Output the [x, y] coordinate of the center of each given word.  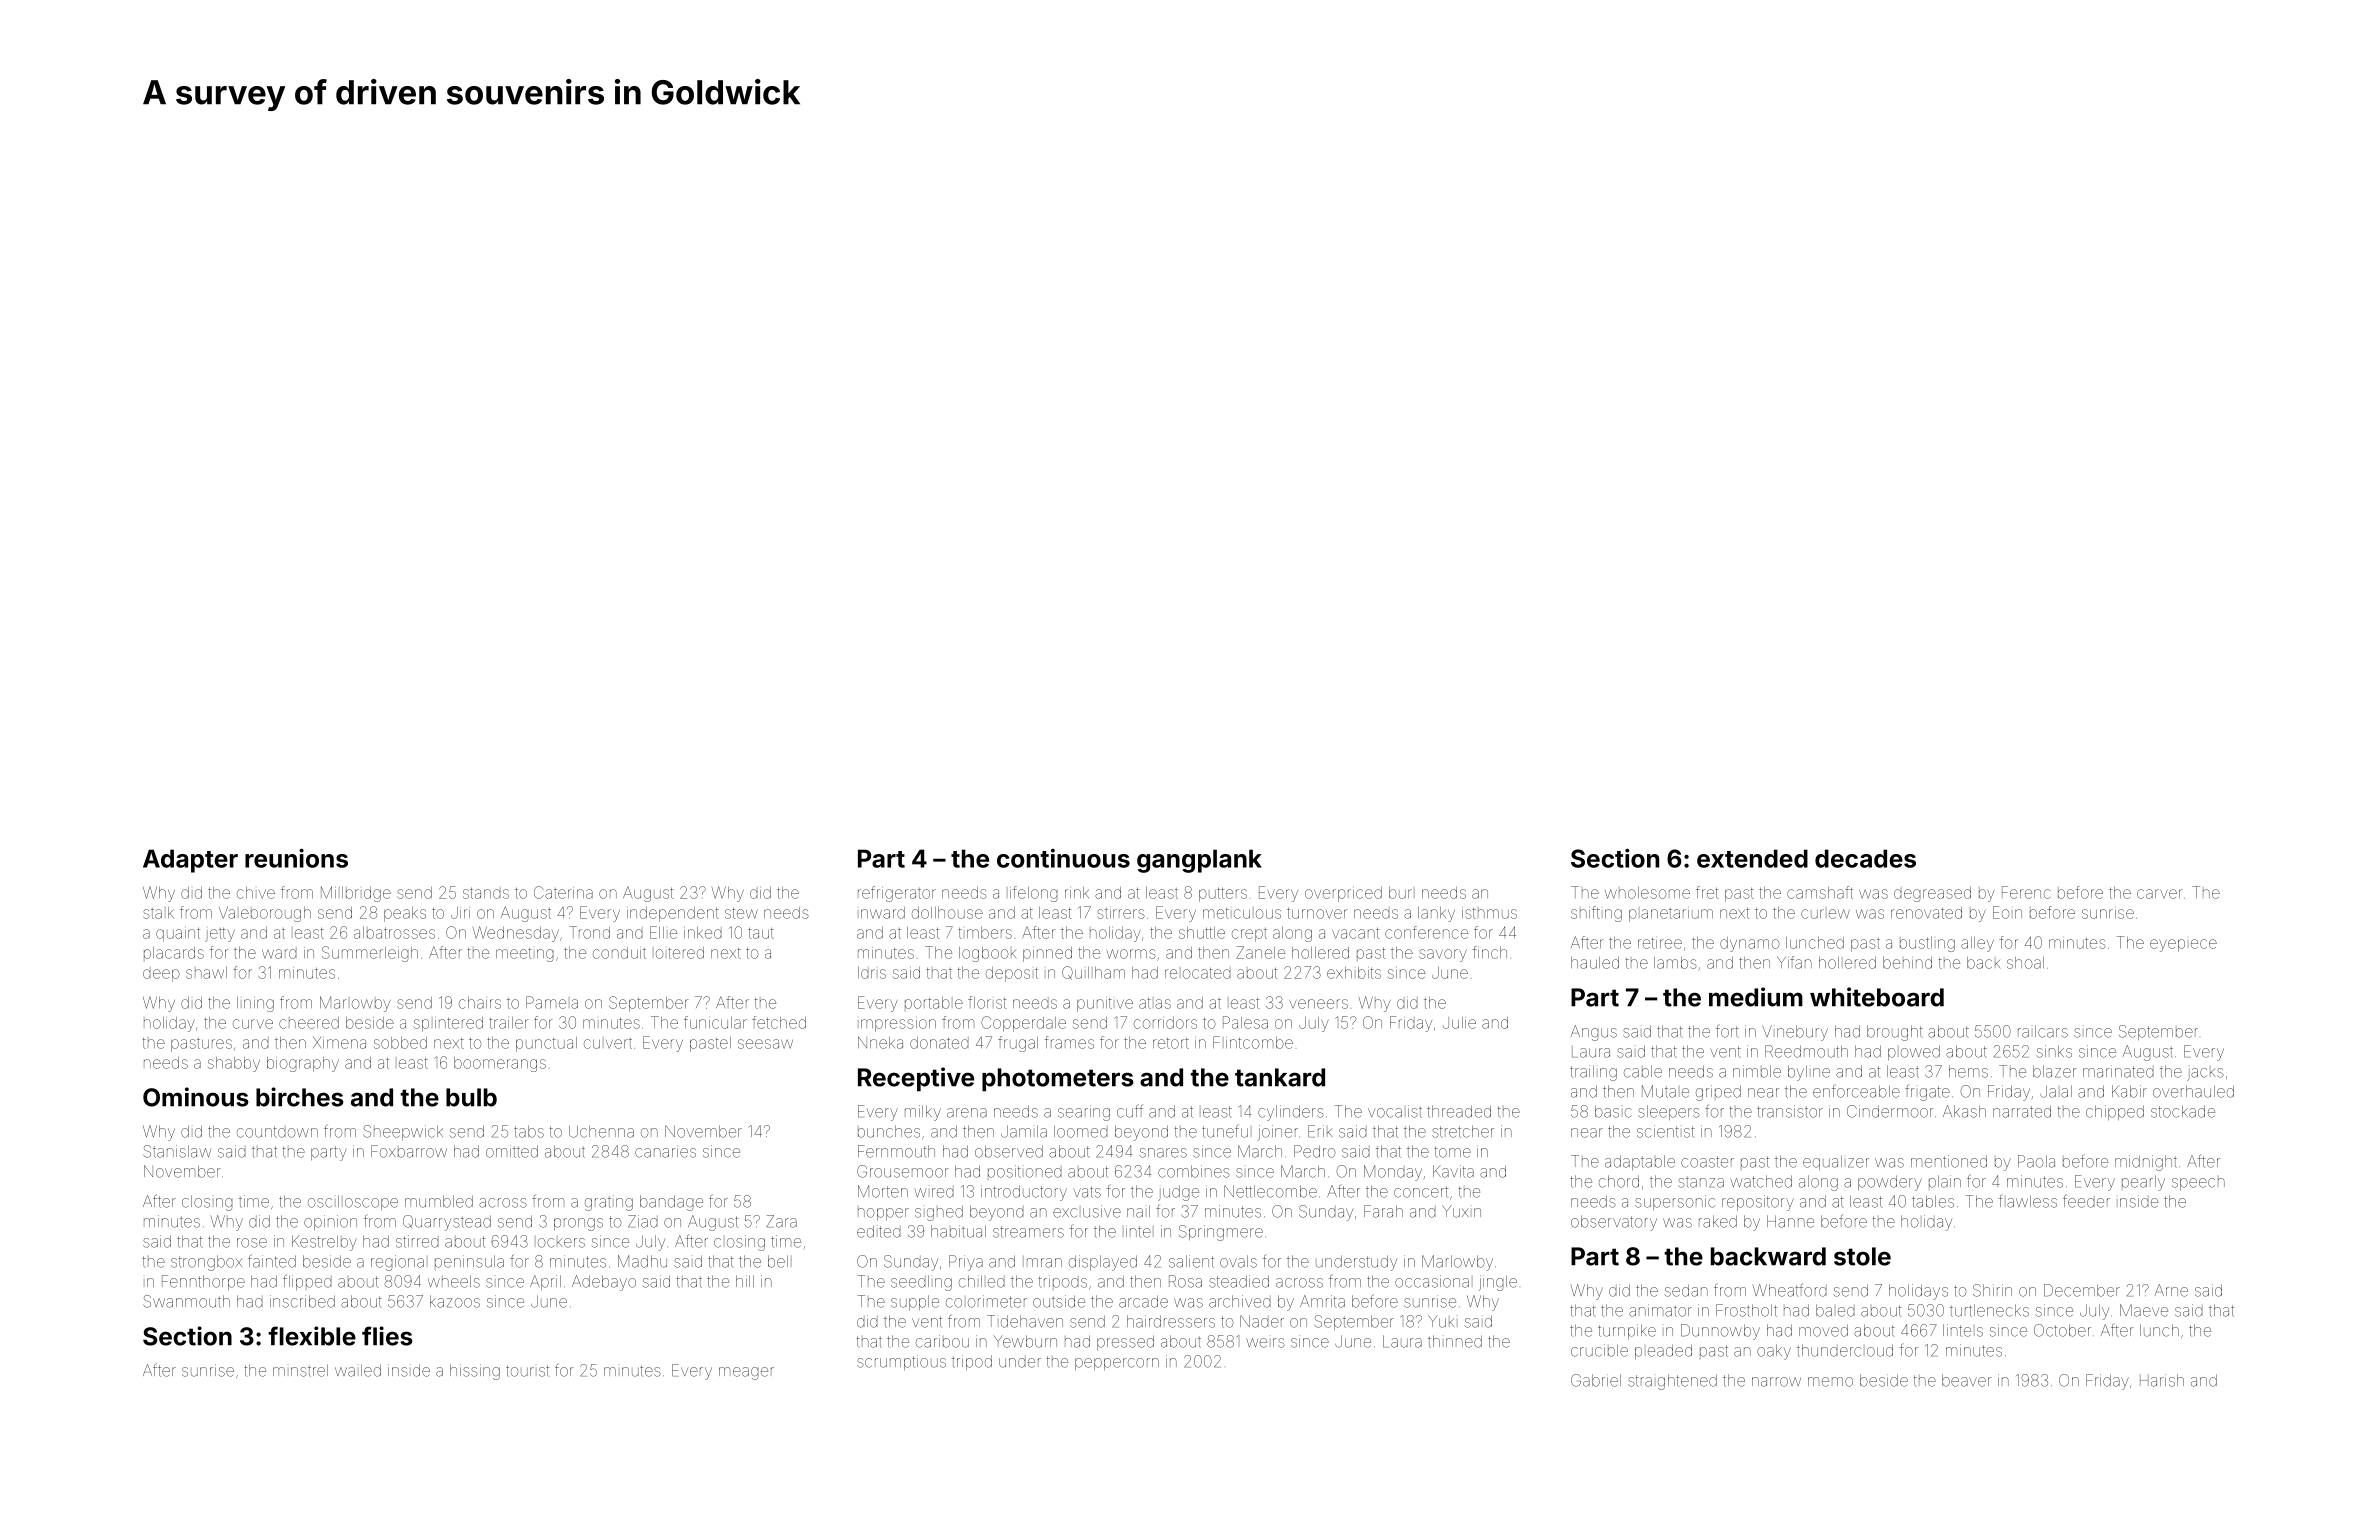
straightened [1672, 1382]
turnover [1317, 913]
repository [1758, 1203]
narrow [1776, 1382]
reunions [296, 858]
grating [609, 1203]
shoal [2025, 963]
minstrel [300, 1370]
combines [1194, 1171]
